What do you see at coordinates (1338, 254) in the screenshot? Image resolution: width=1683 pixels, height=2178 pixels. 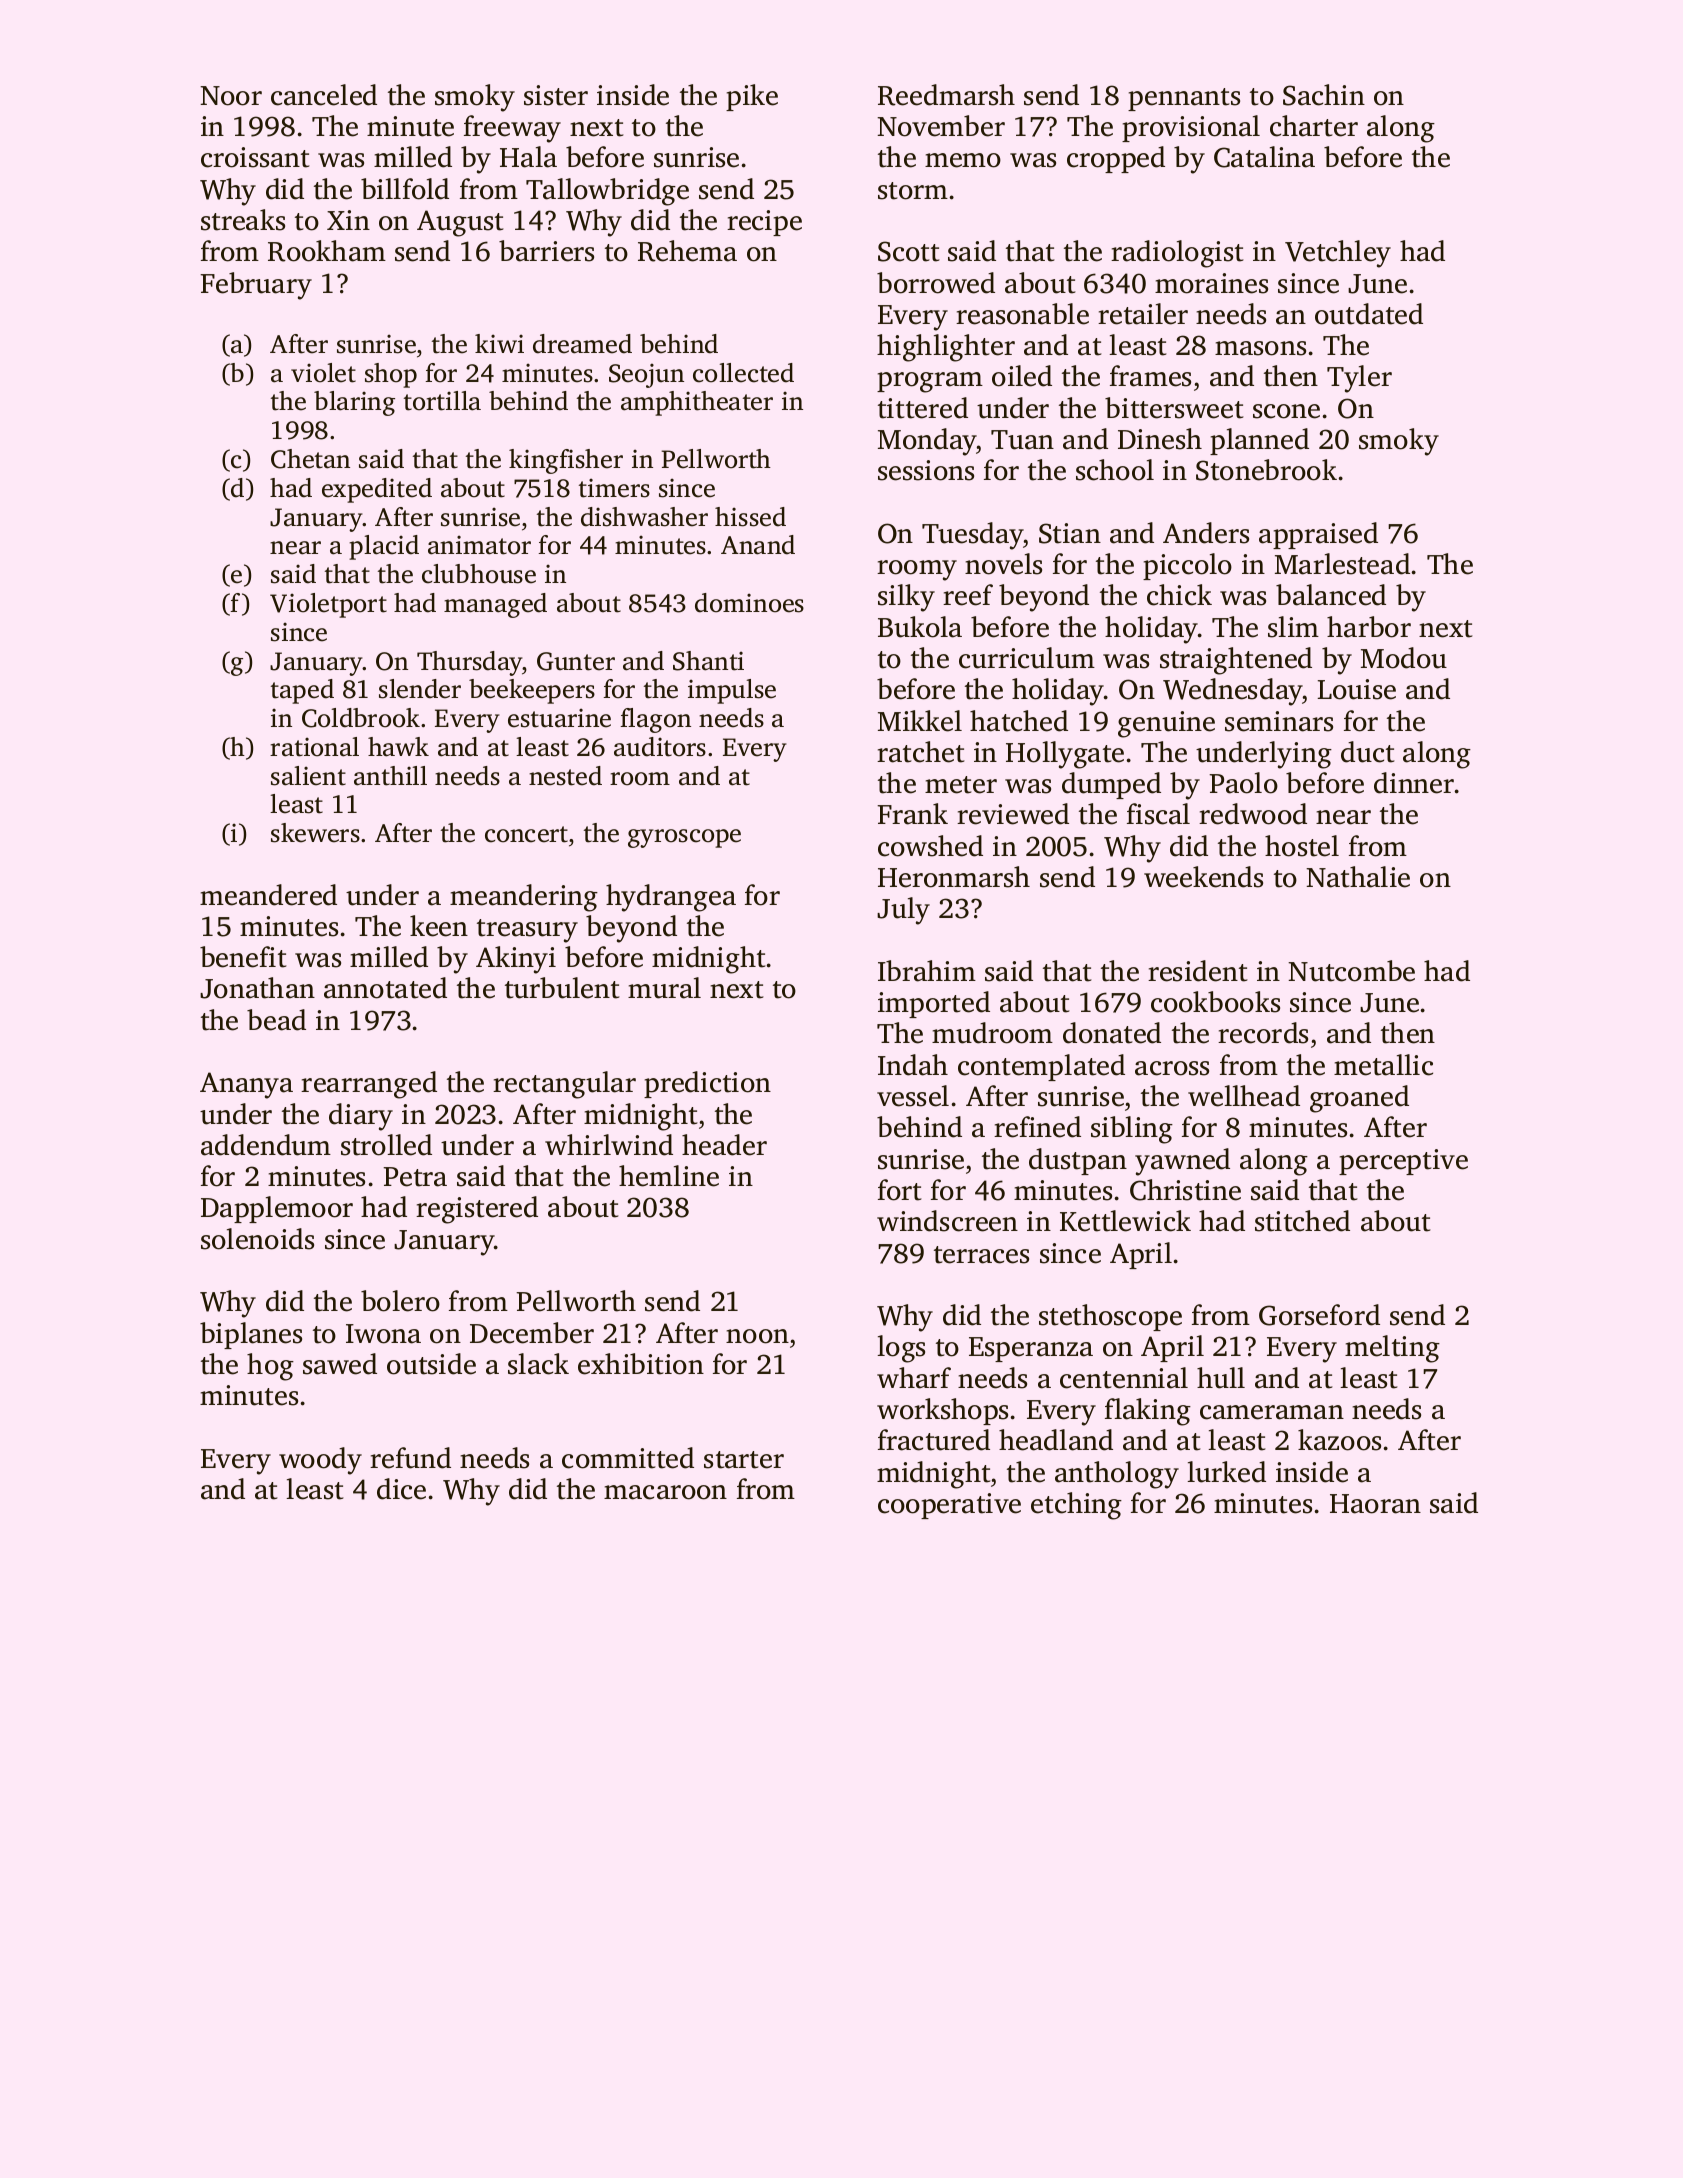 I see `Vetchley` at bounding box center [1338, 254].
